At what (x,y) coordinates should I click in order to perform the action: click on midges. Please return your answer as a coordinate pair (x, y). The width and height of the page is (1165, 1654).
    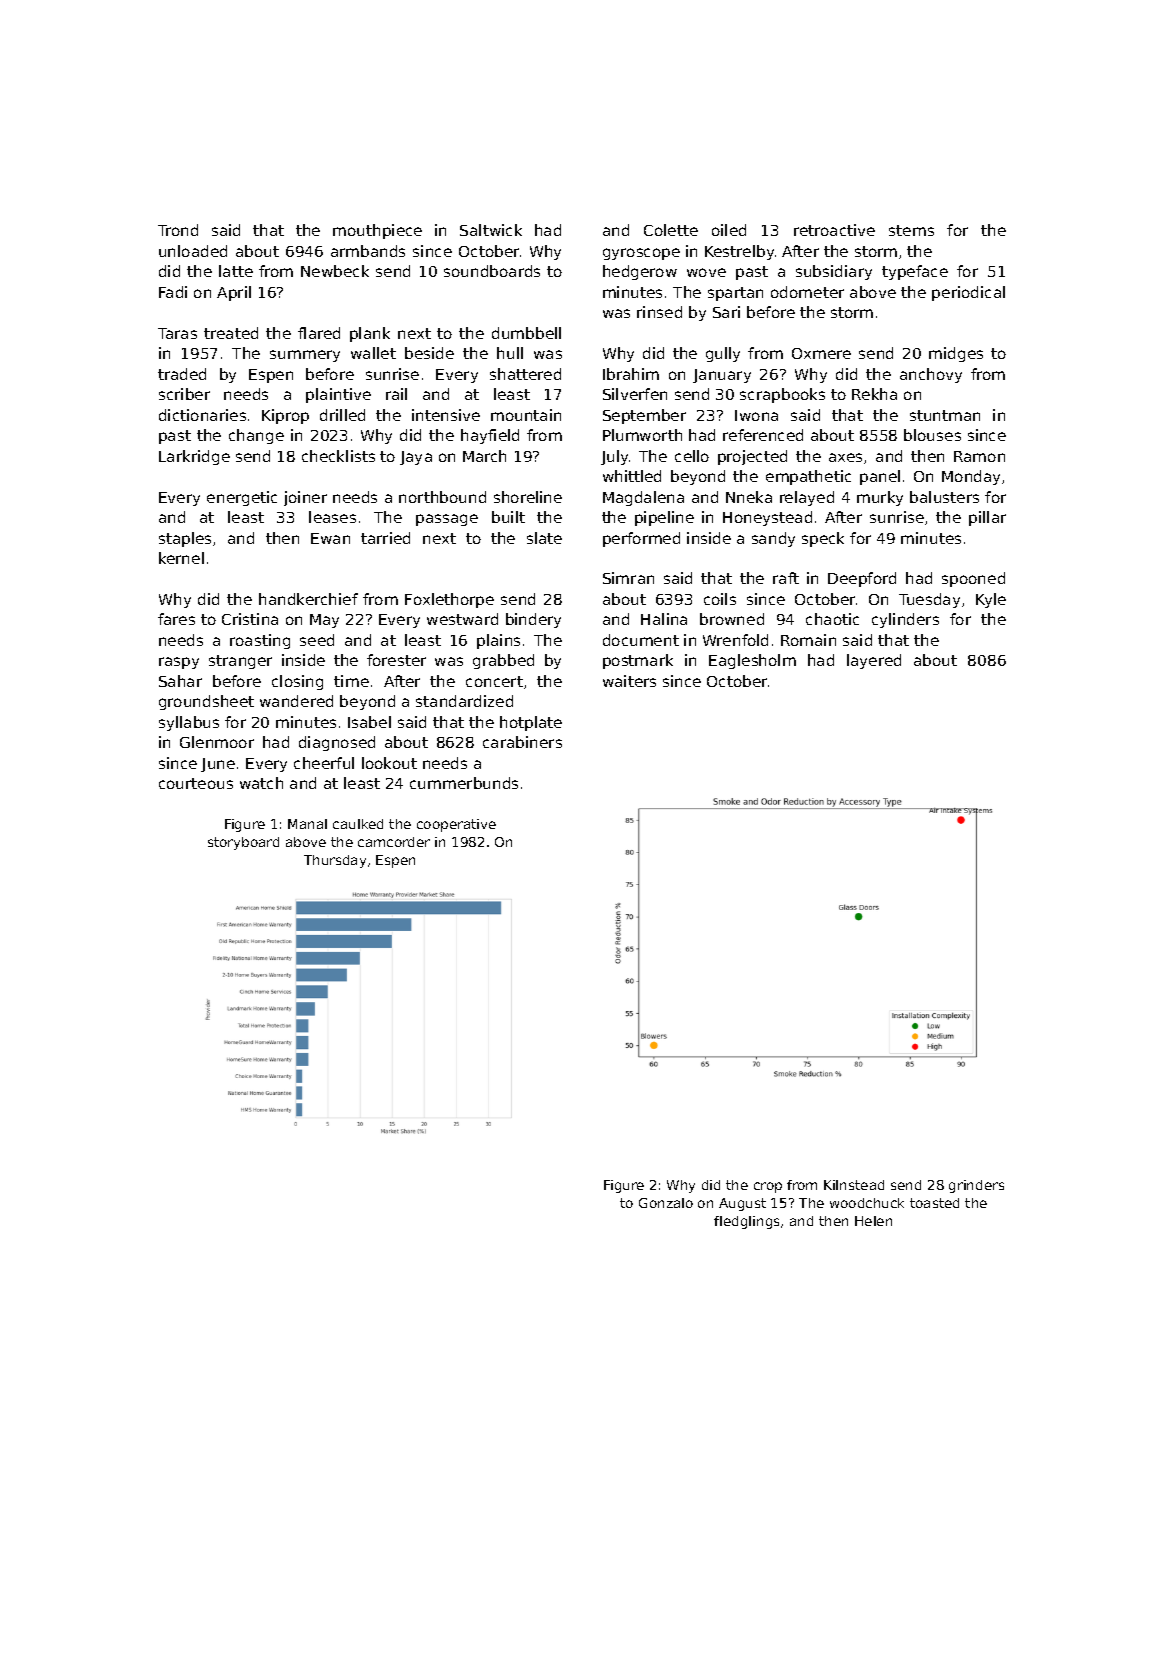
    Looking at the image, I should click on (956, 354).
